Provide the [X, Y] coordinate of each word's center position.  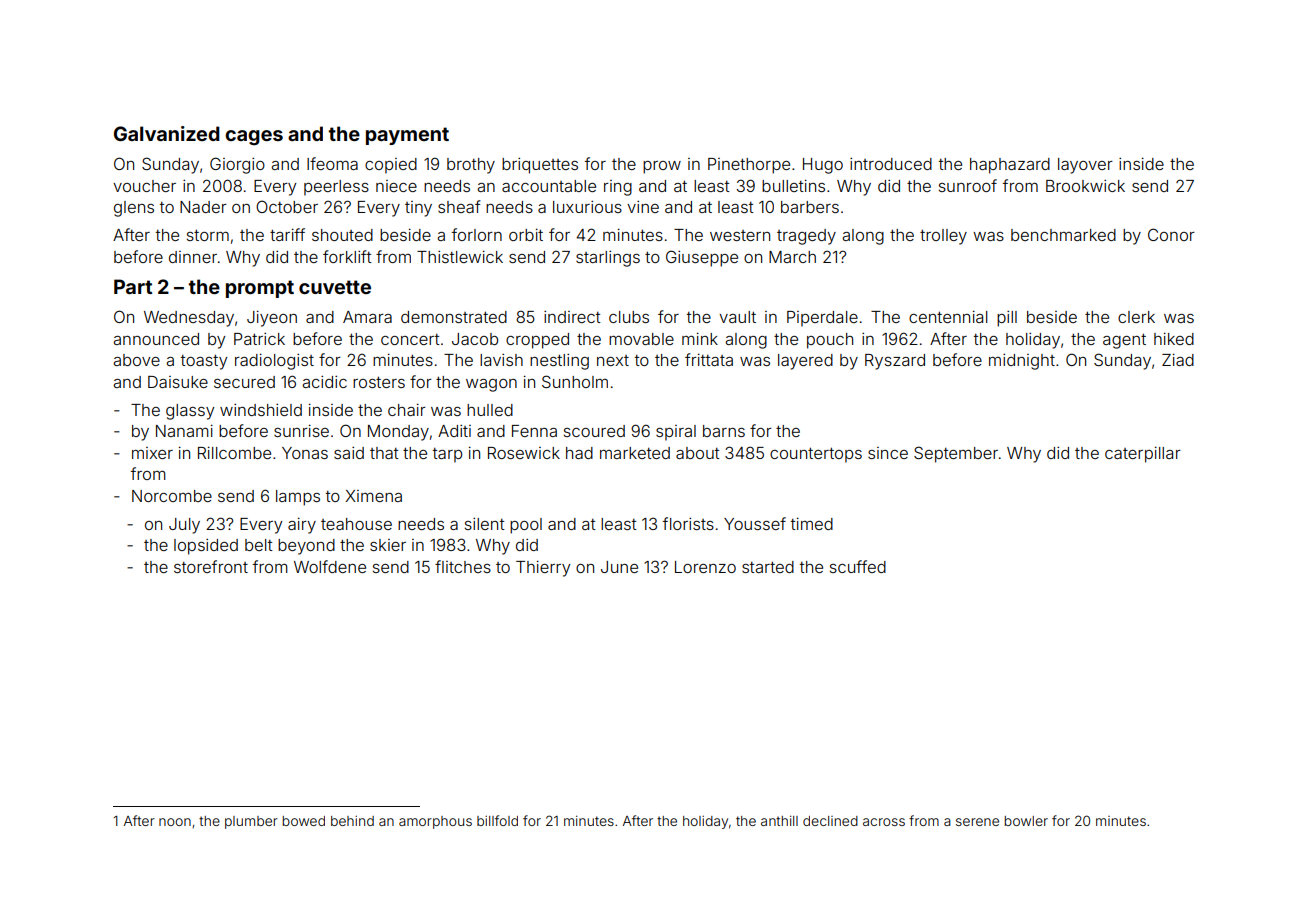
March [792, 257]
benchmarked [1063, 235]
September [956, 454]
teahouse [356, 524]
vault [737, 317]
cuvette [335, 287]
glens [134, 209]
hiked [1174, 339]
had [579, 453]
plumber [251, 822]
